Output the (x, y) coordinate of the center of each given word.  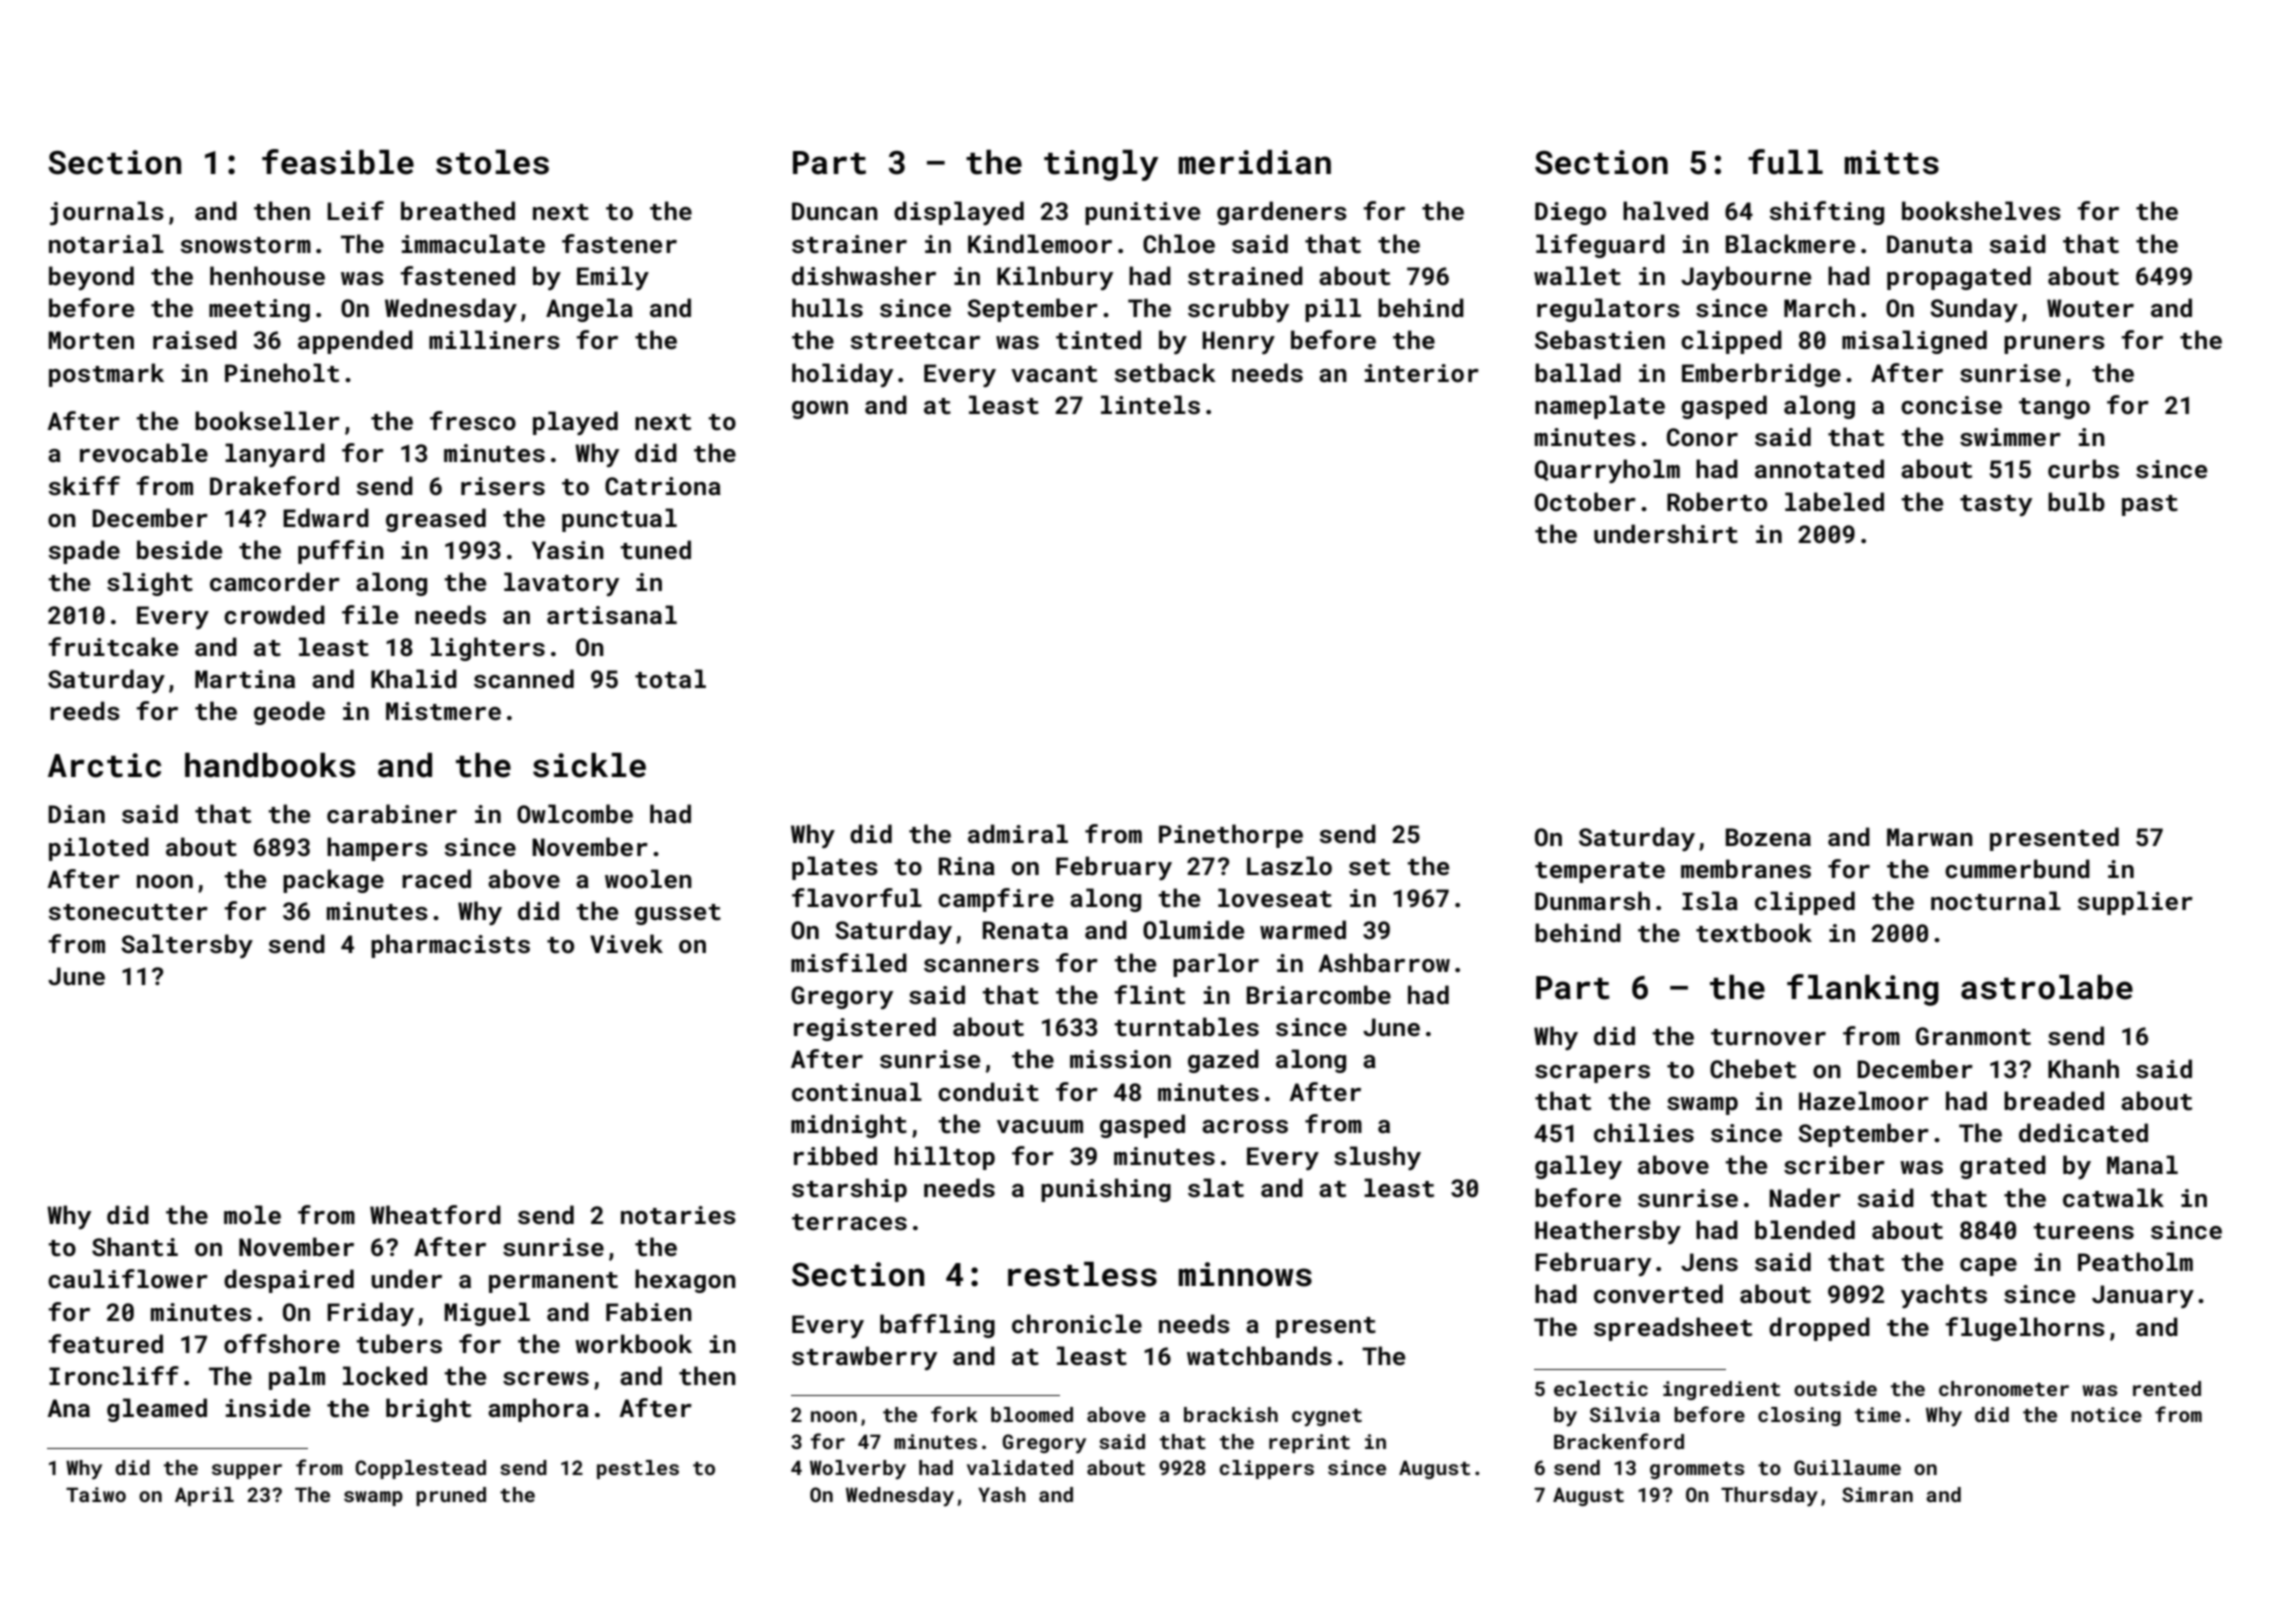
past (2150, 505)
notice (2106, 1414)
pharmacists (450, 946)
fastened (457, 276)
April (204, 1496)
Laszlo (1289, 866)
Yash (1002, 1494)
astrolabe (2047, 987)
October (1585, 502)
